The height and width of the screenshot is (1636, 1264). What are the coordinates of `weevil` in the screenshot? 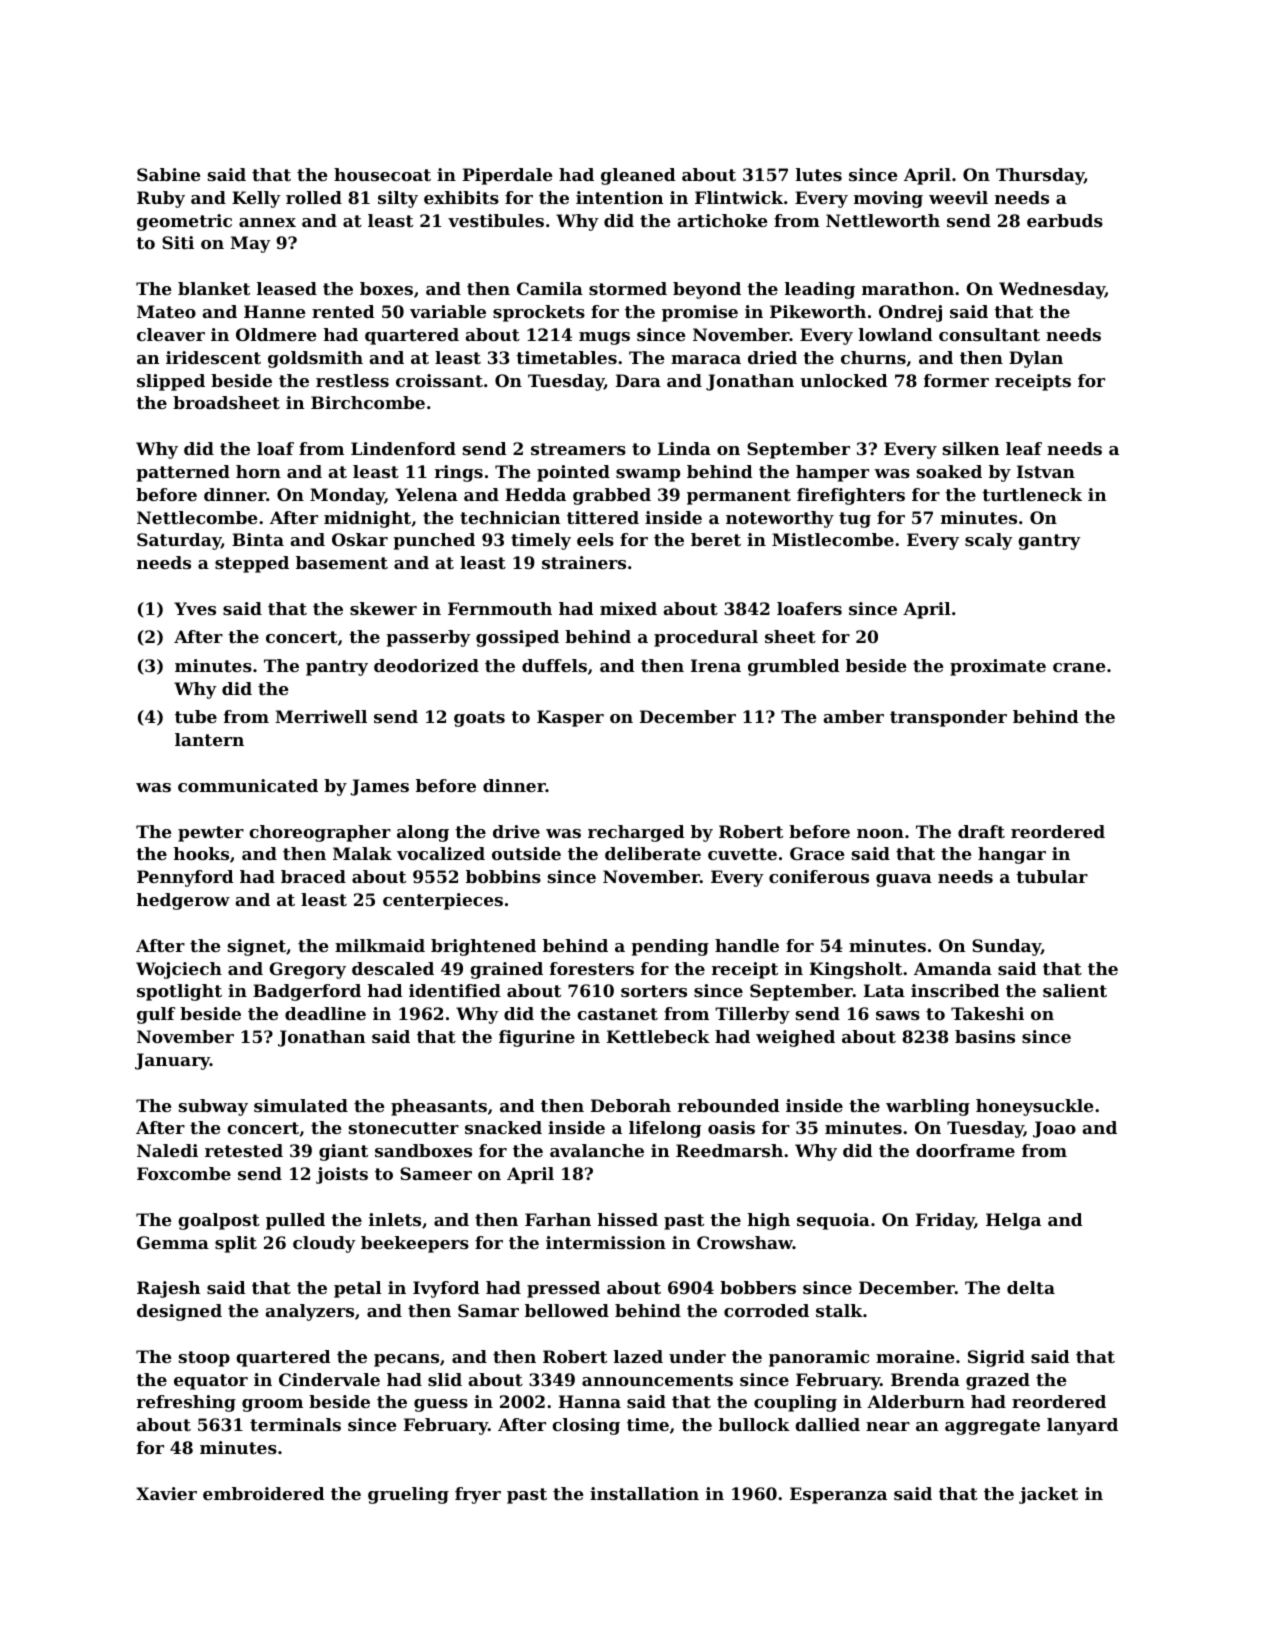 It's located at (958, 197).
